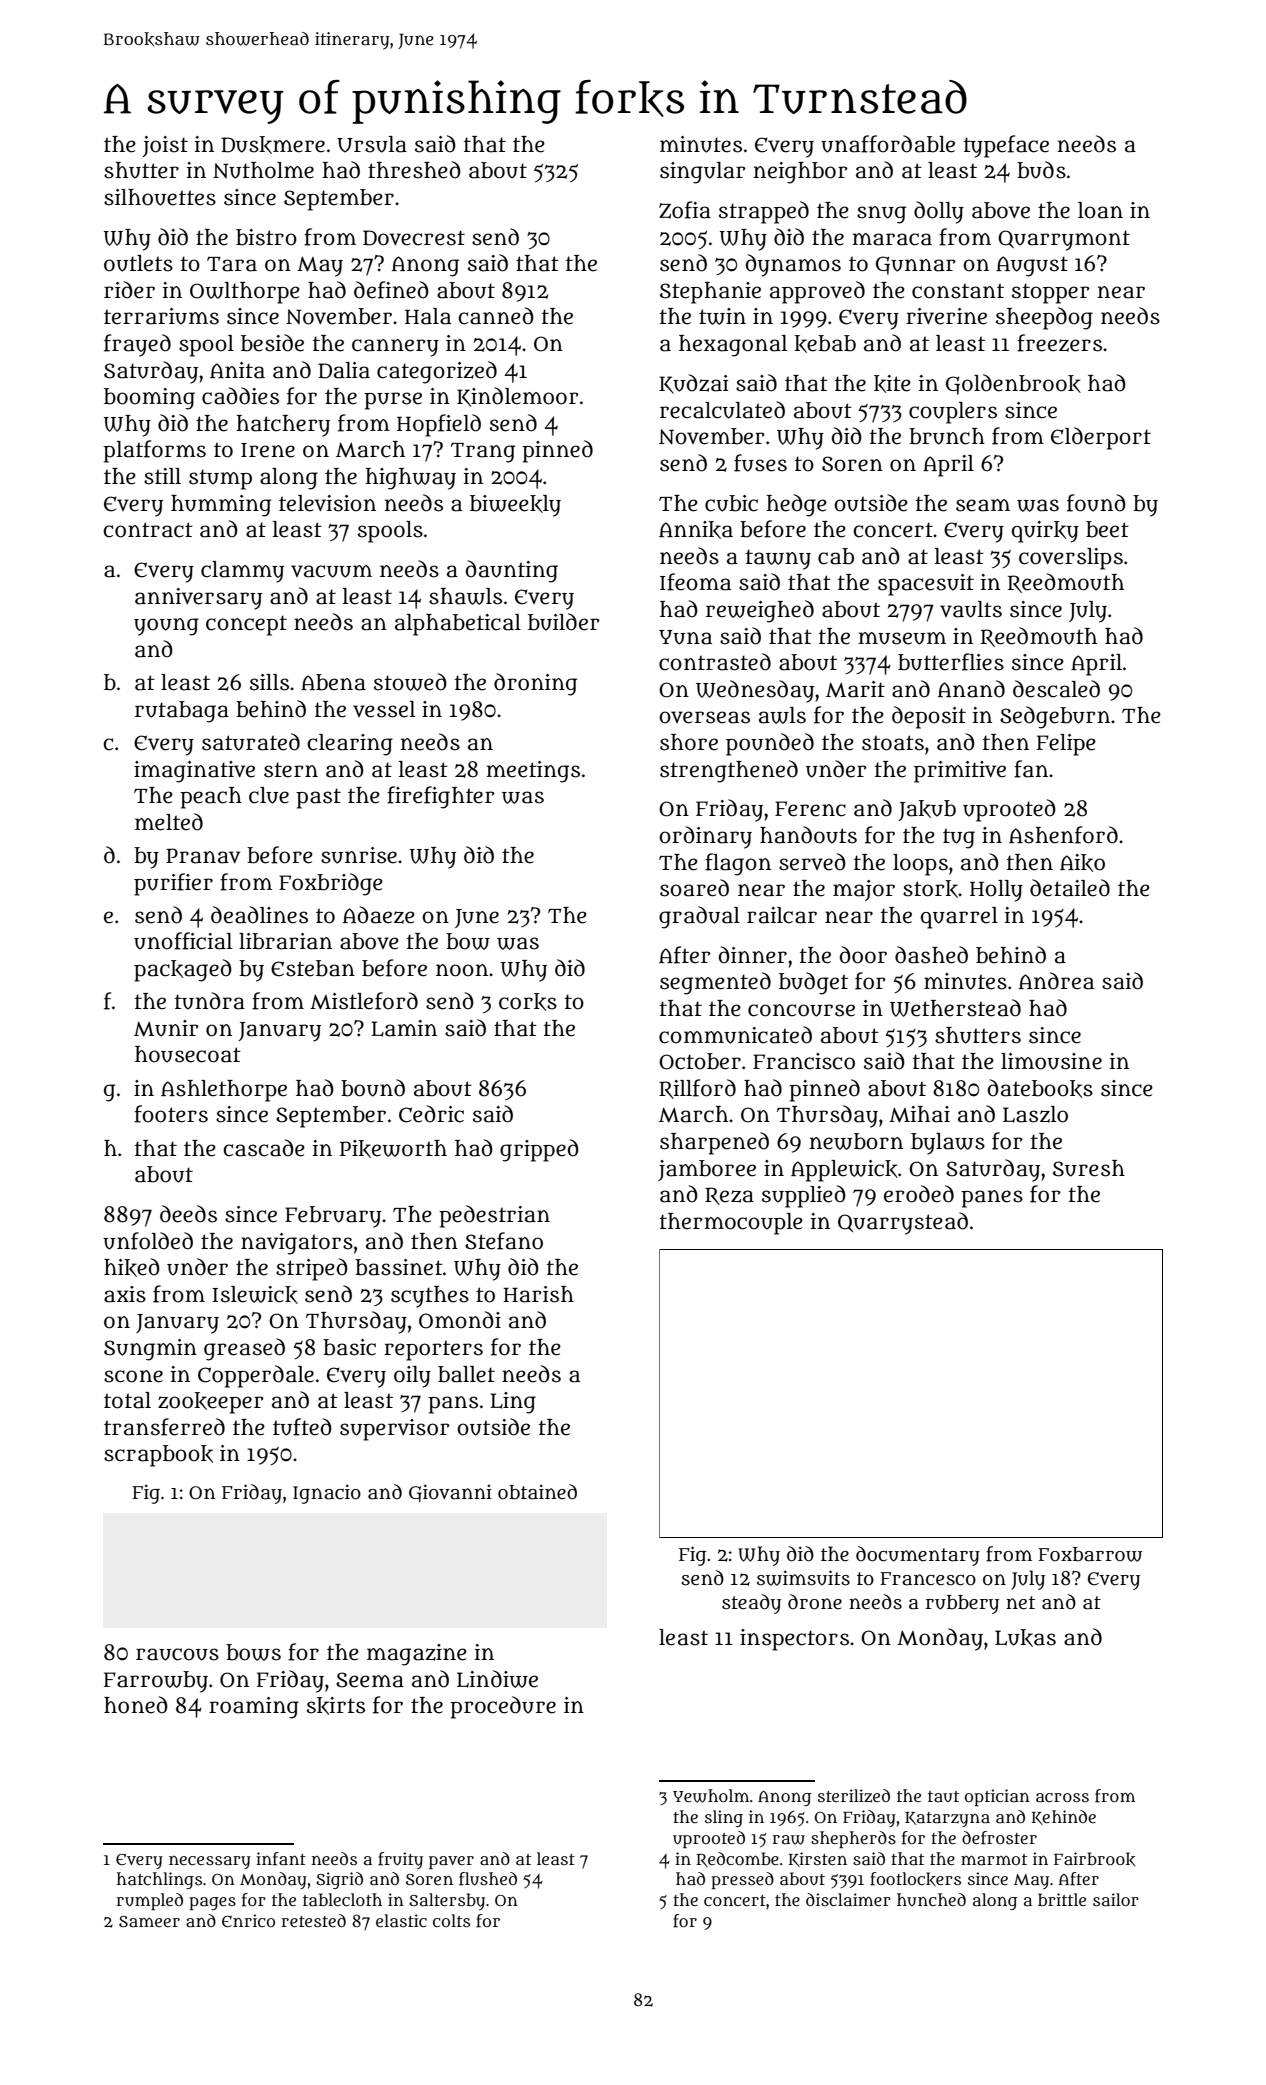 The height and width of the screenshot is (2085, 1266). Describe the element at coordinates (173, 884) in the screenshot. I see `purifier` at that location.
